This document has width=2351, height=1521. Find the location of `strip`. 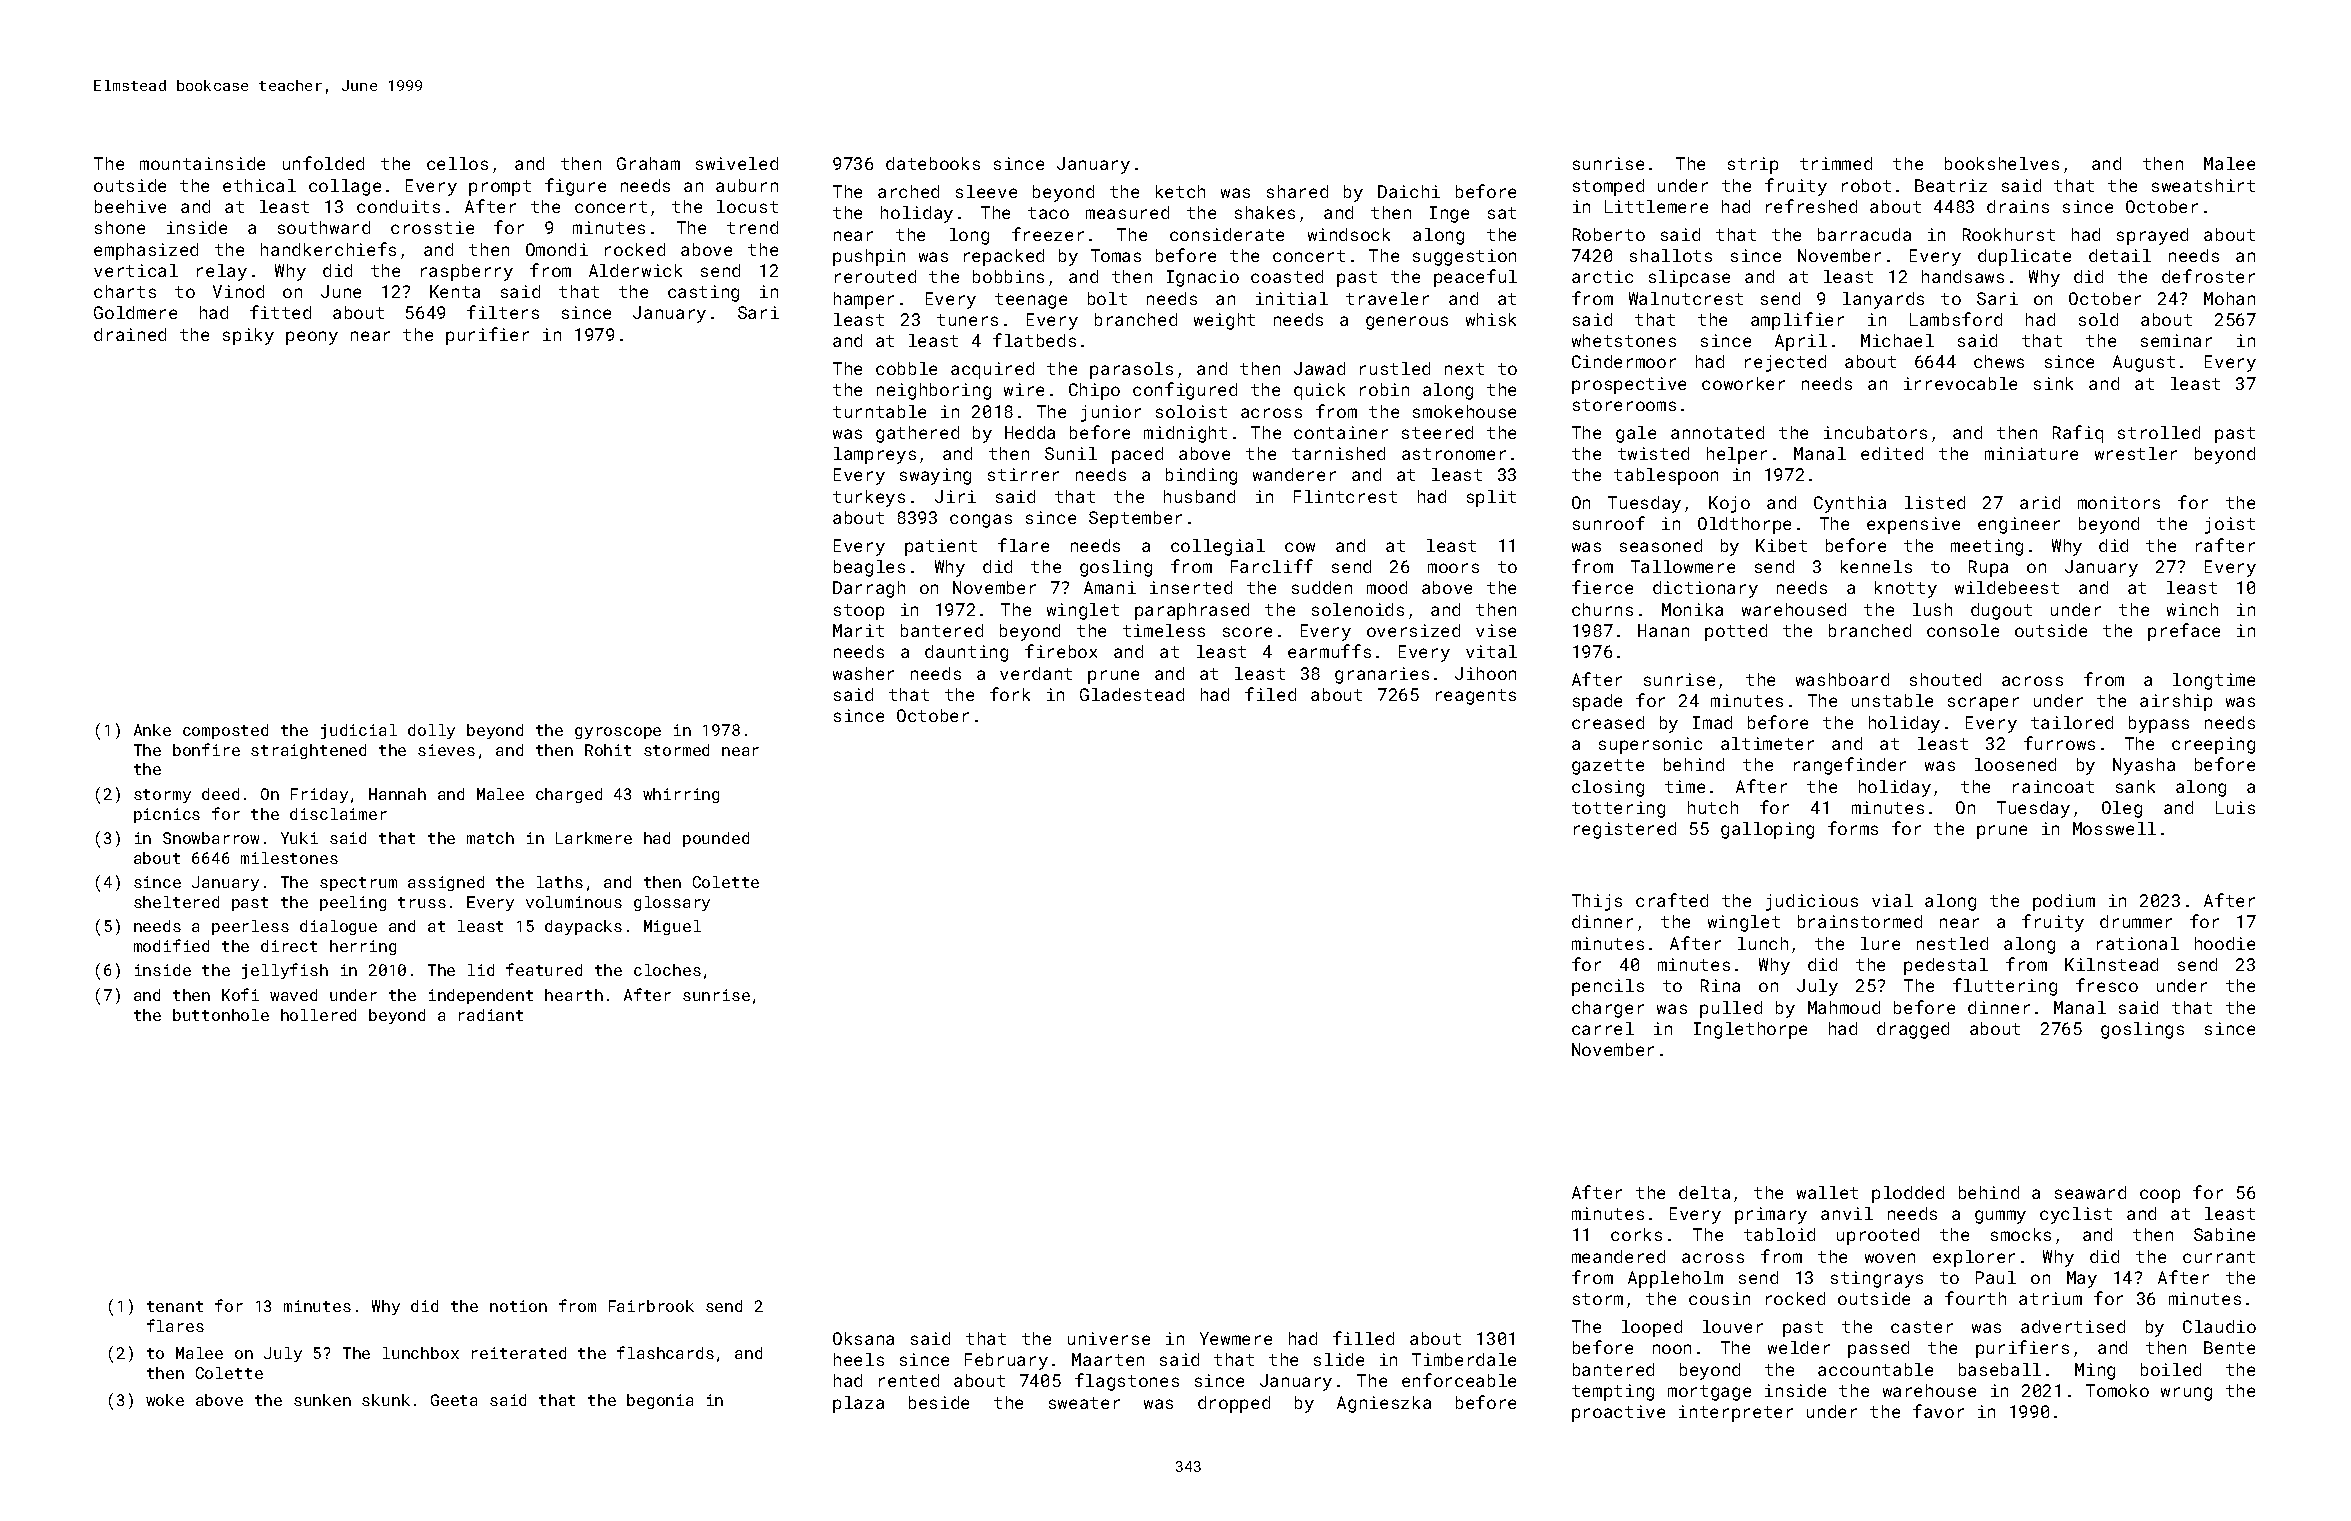

strip is located at coordinates (1753, 165).
